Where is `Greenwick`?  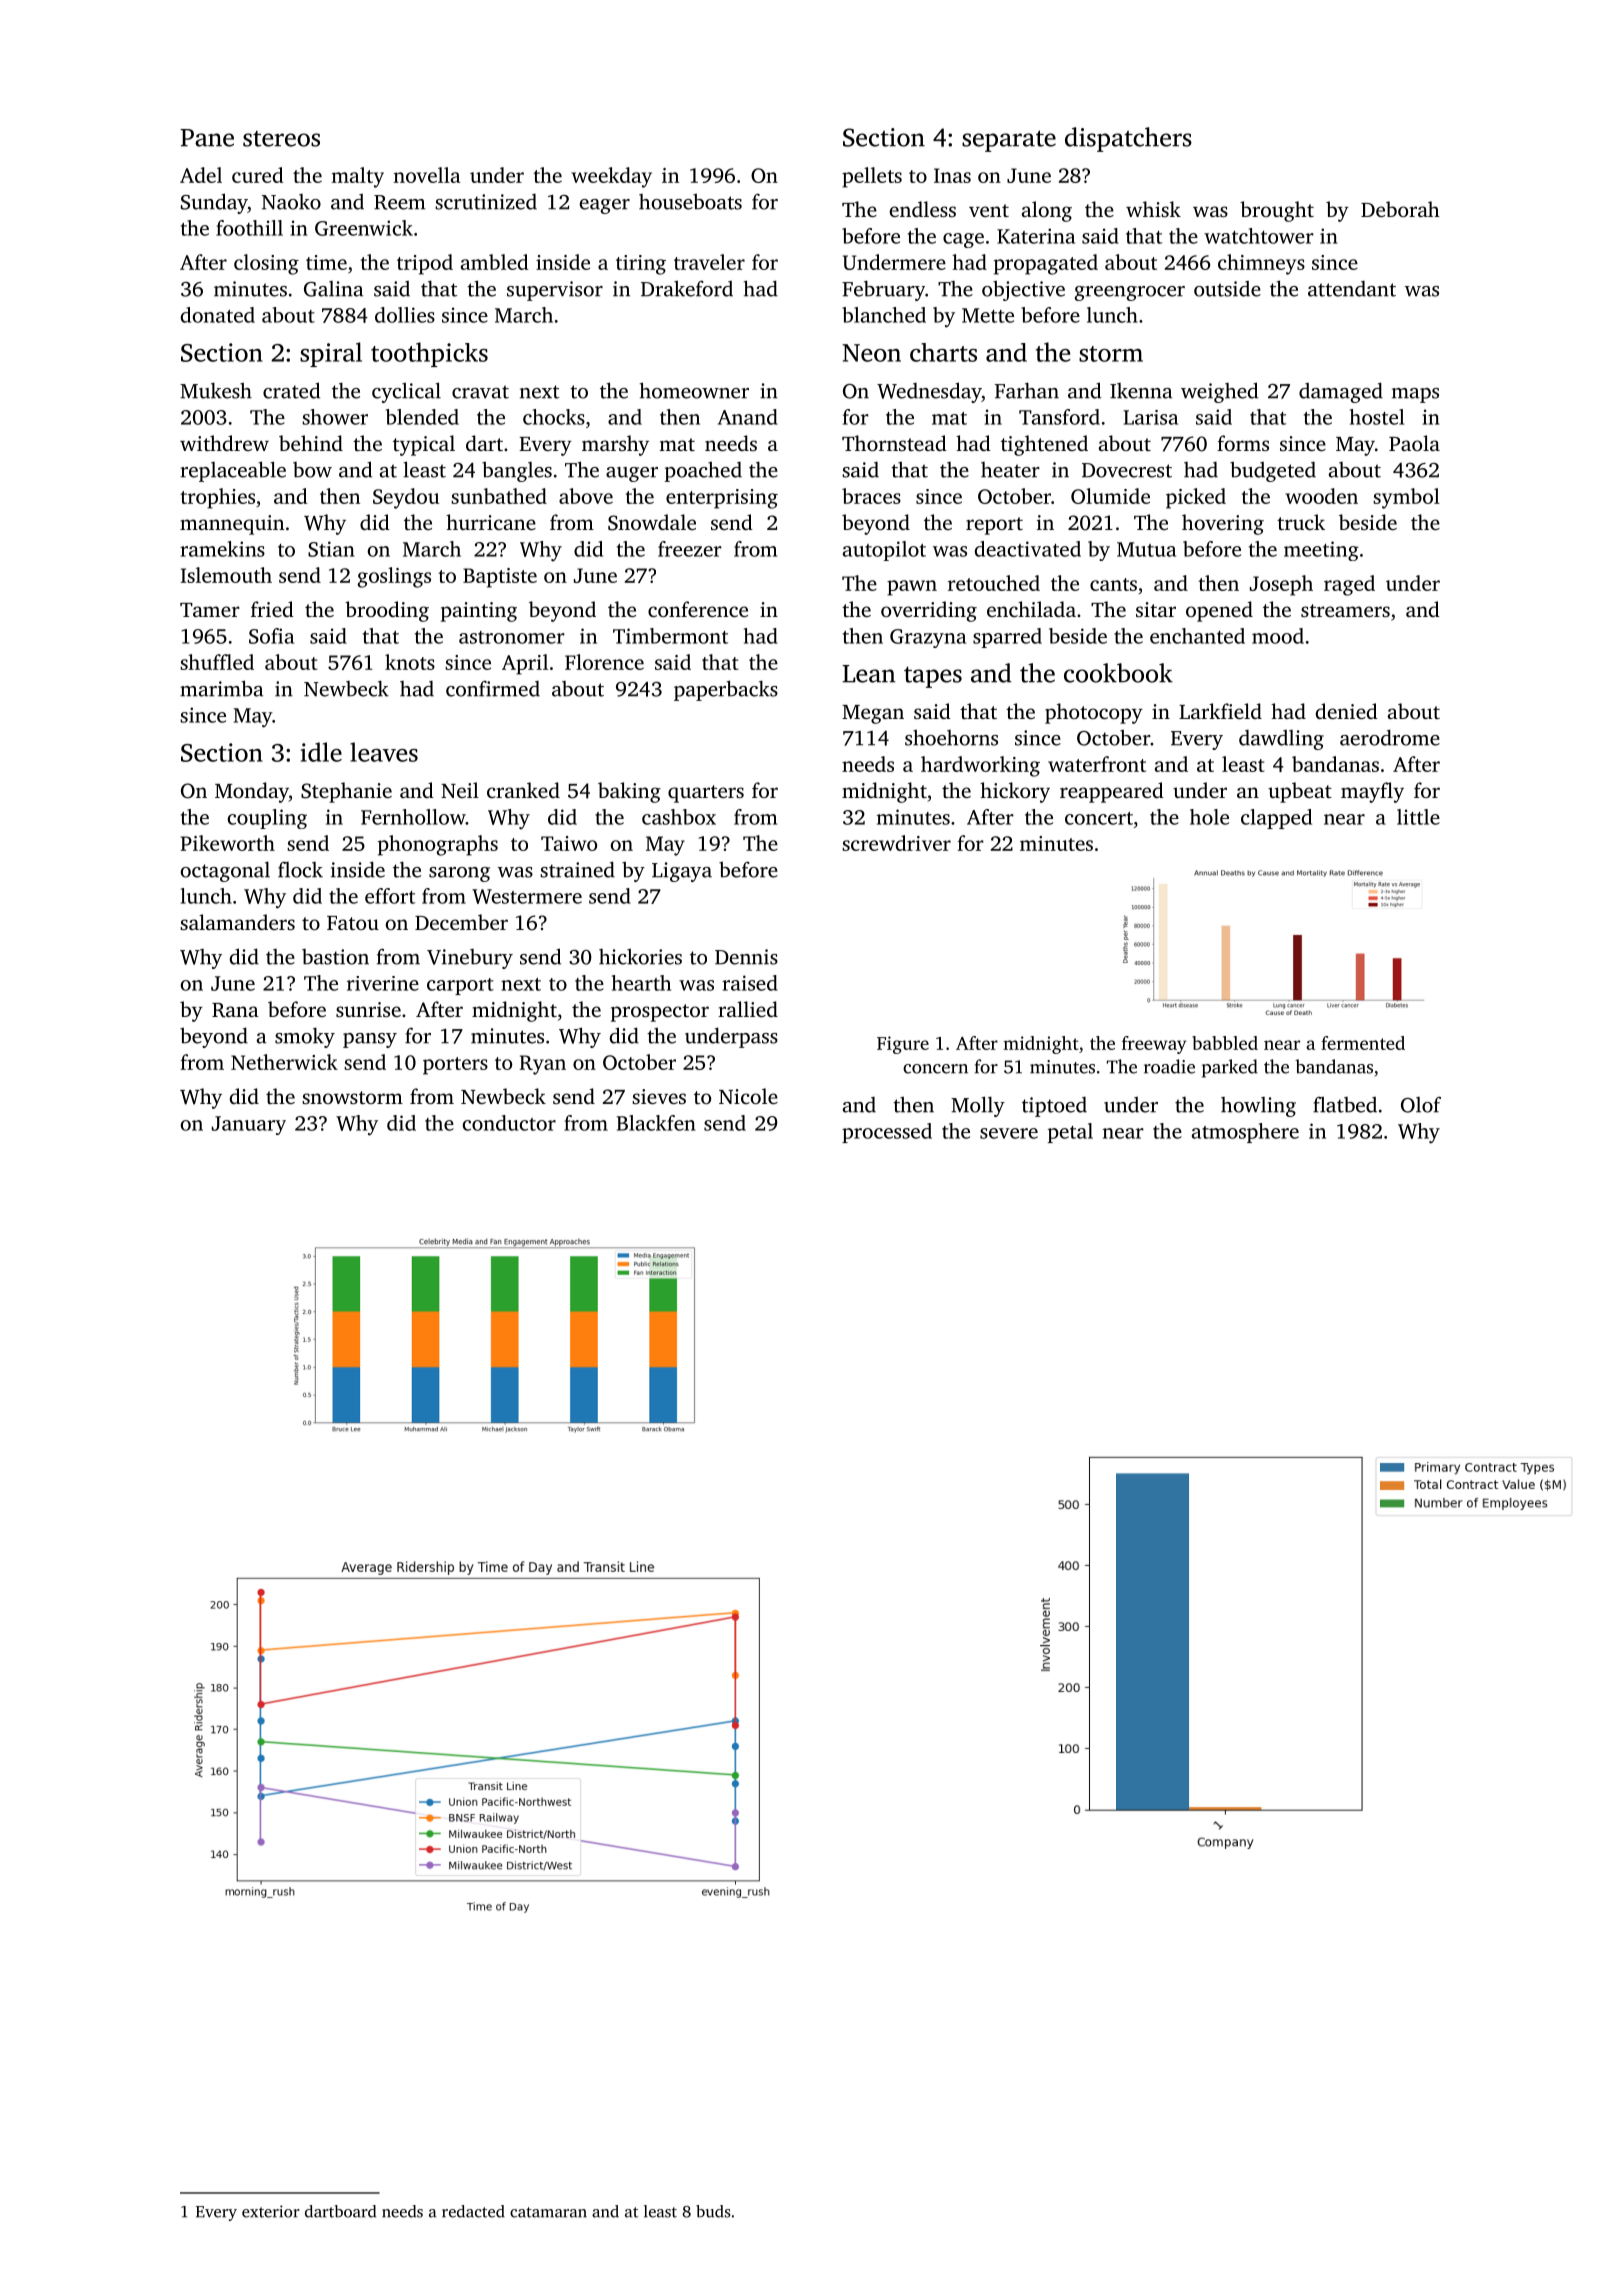 Greenwick is located at coordinates (364, 228).
